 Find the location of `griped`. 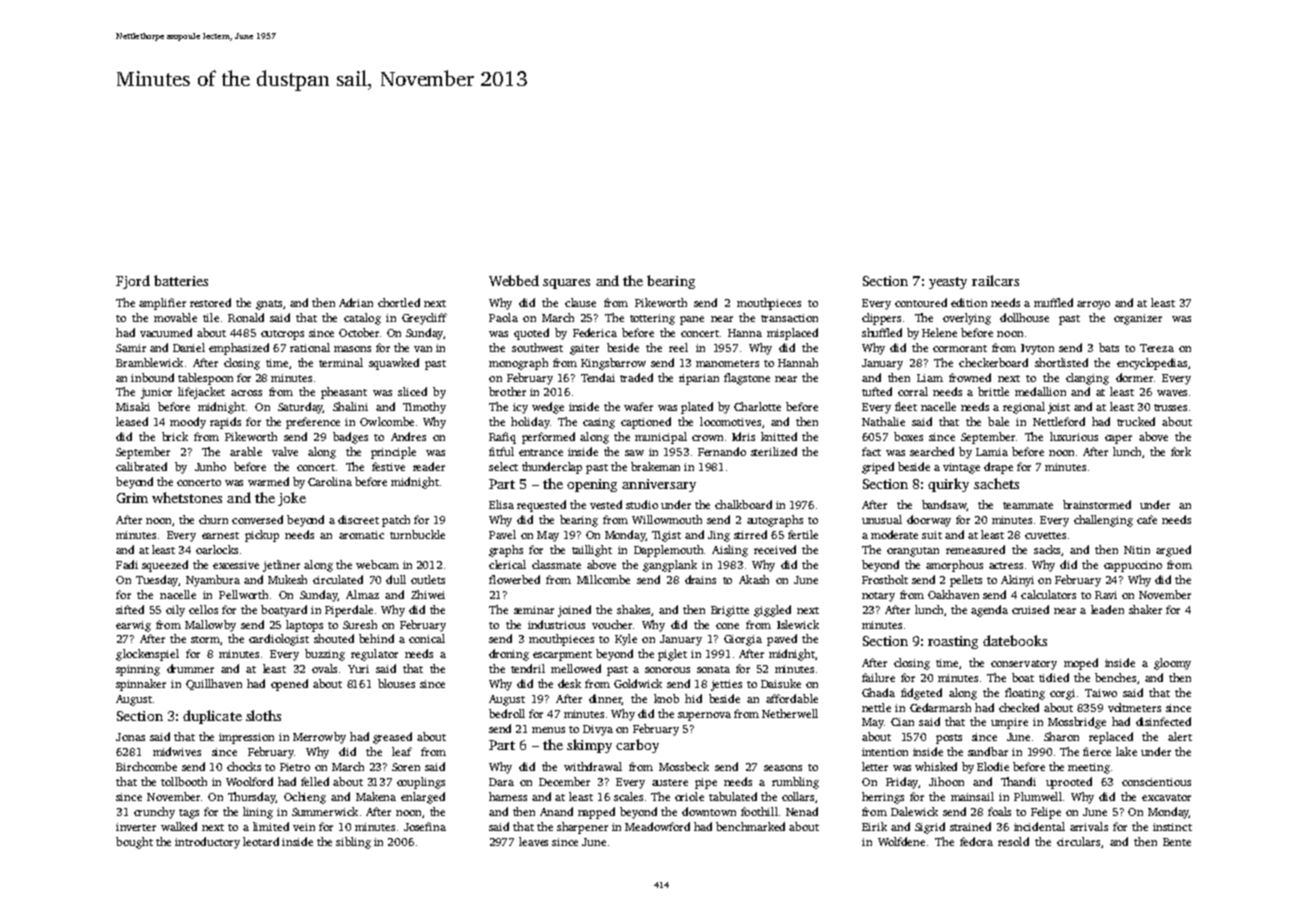

griped is located at coordinates (878, 468).
